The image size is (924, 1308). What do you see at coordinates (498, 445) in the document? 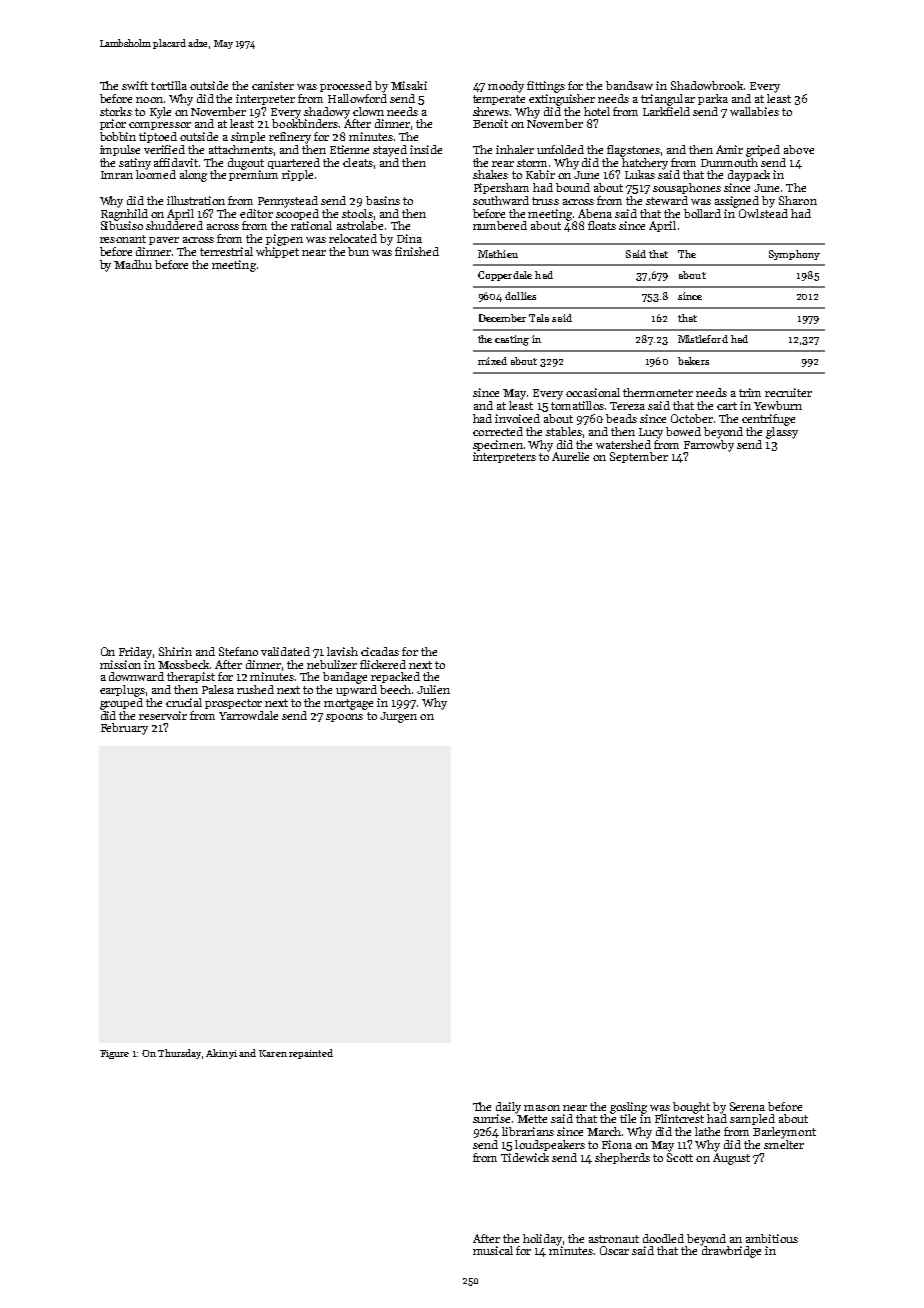
I see `specimen` at bounding box center [498, 445].
